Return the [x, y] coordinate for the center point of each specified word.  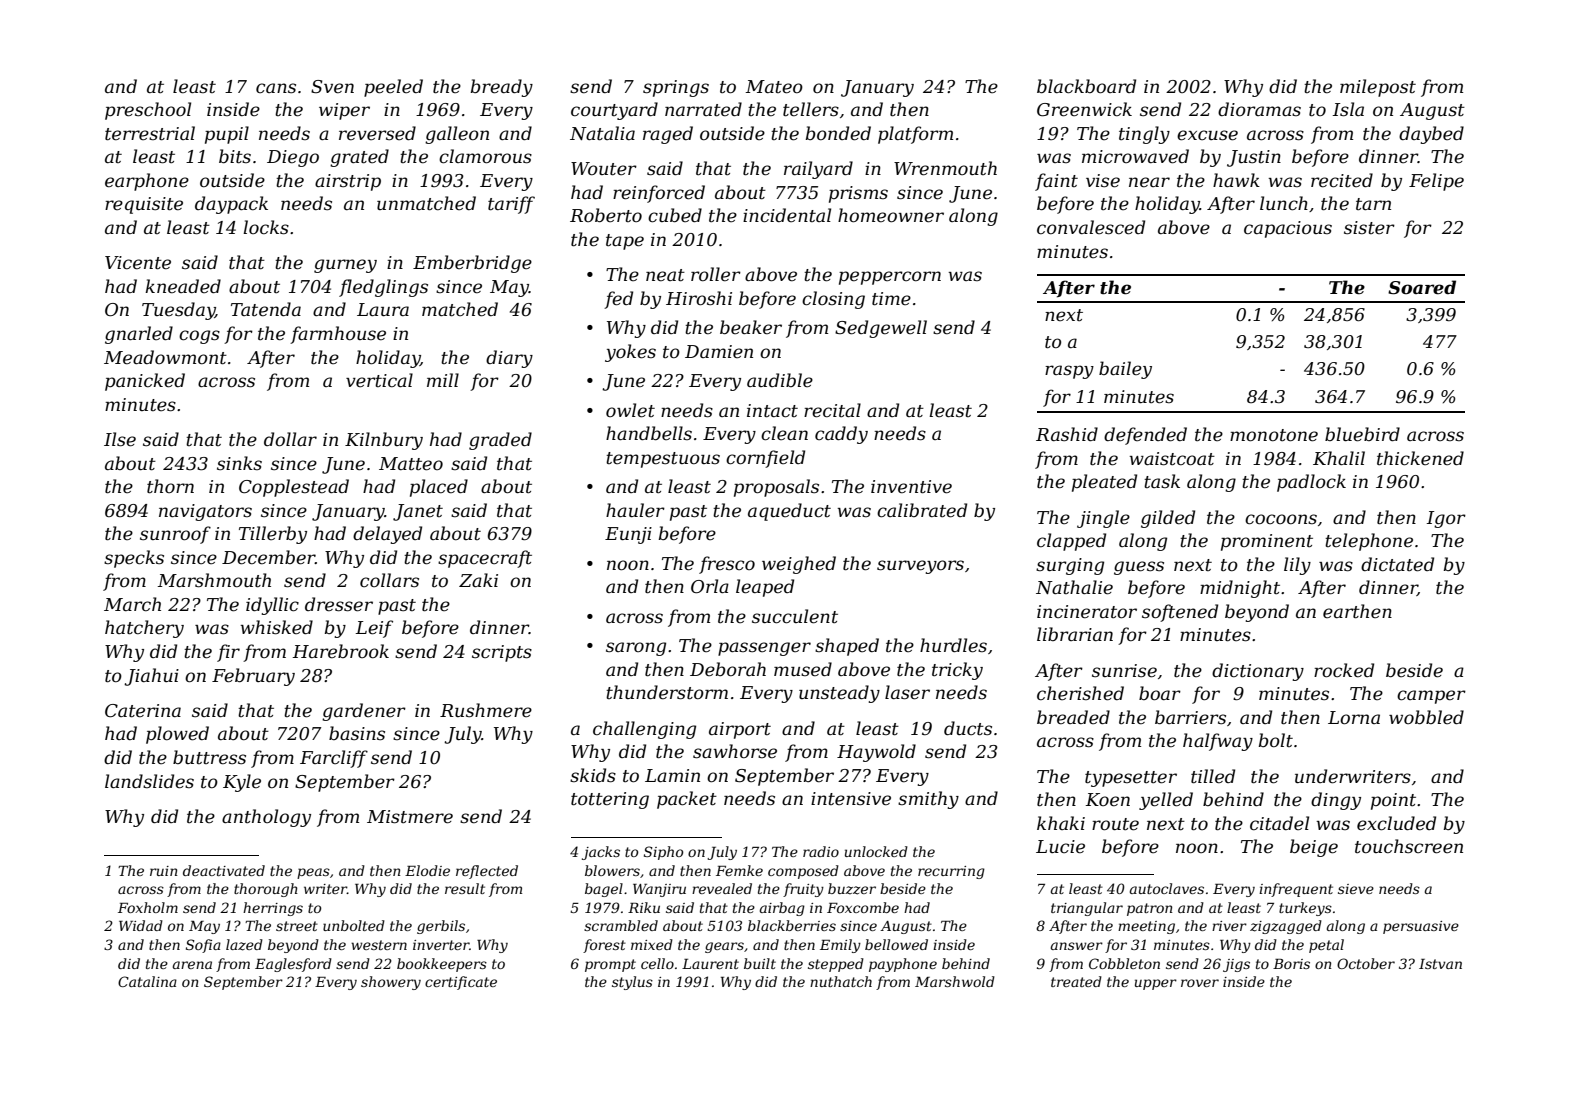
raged [668, 135]
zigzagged [1286, 927]
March [132, 604]
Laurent [710, 964]
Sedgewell [881, 329]
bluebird [1362, 434]
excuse [1207, 135]
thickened [1420, 458]
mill [443, 380]
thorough [266, 890]
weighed [799, 565]
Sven [332, 87]
